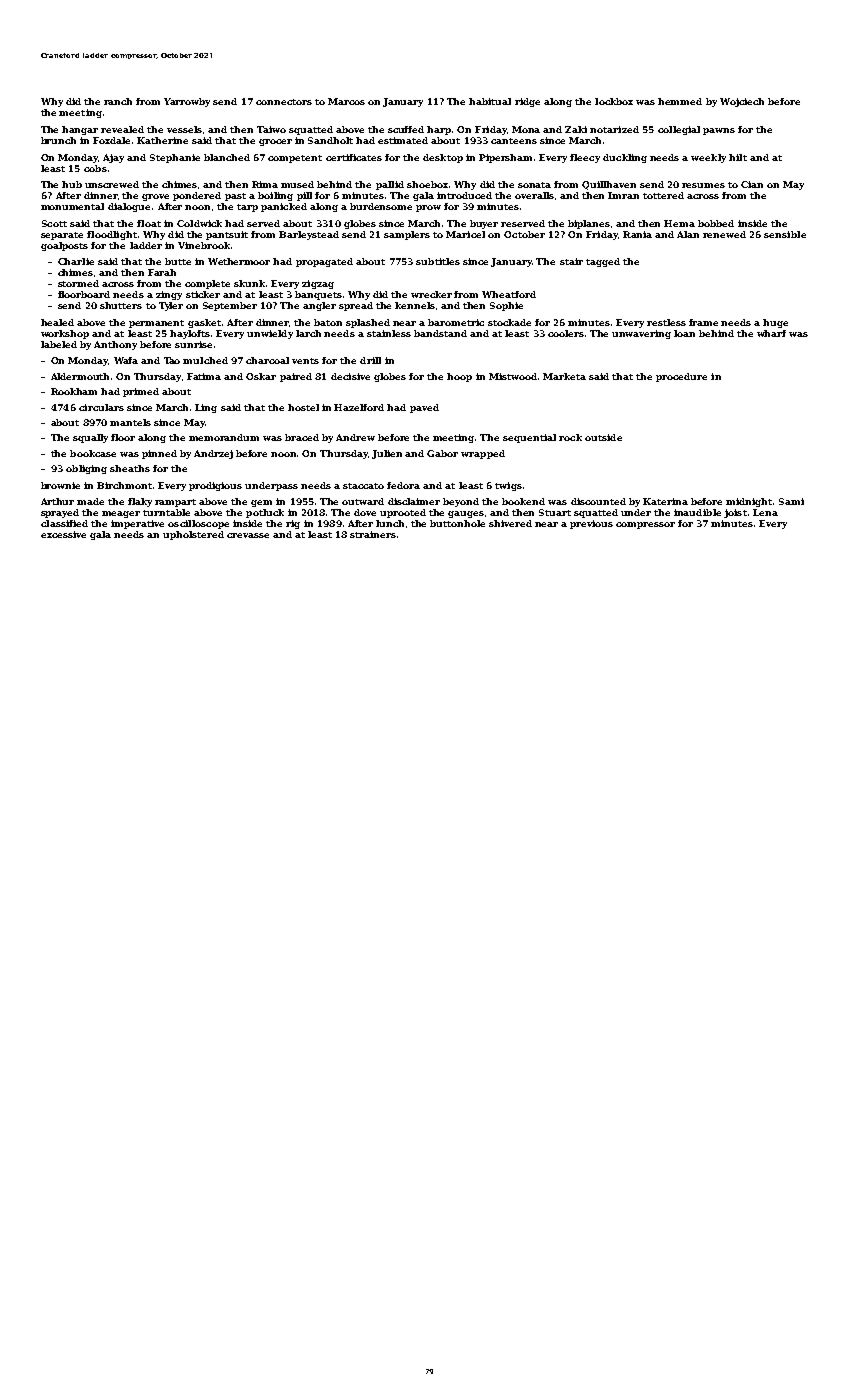  Describe the element at coordinates (346, 101) in the screenshot. I see `Marcos` at that location.
